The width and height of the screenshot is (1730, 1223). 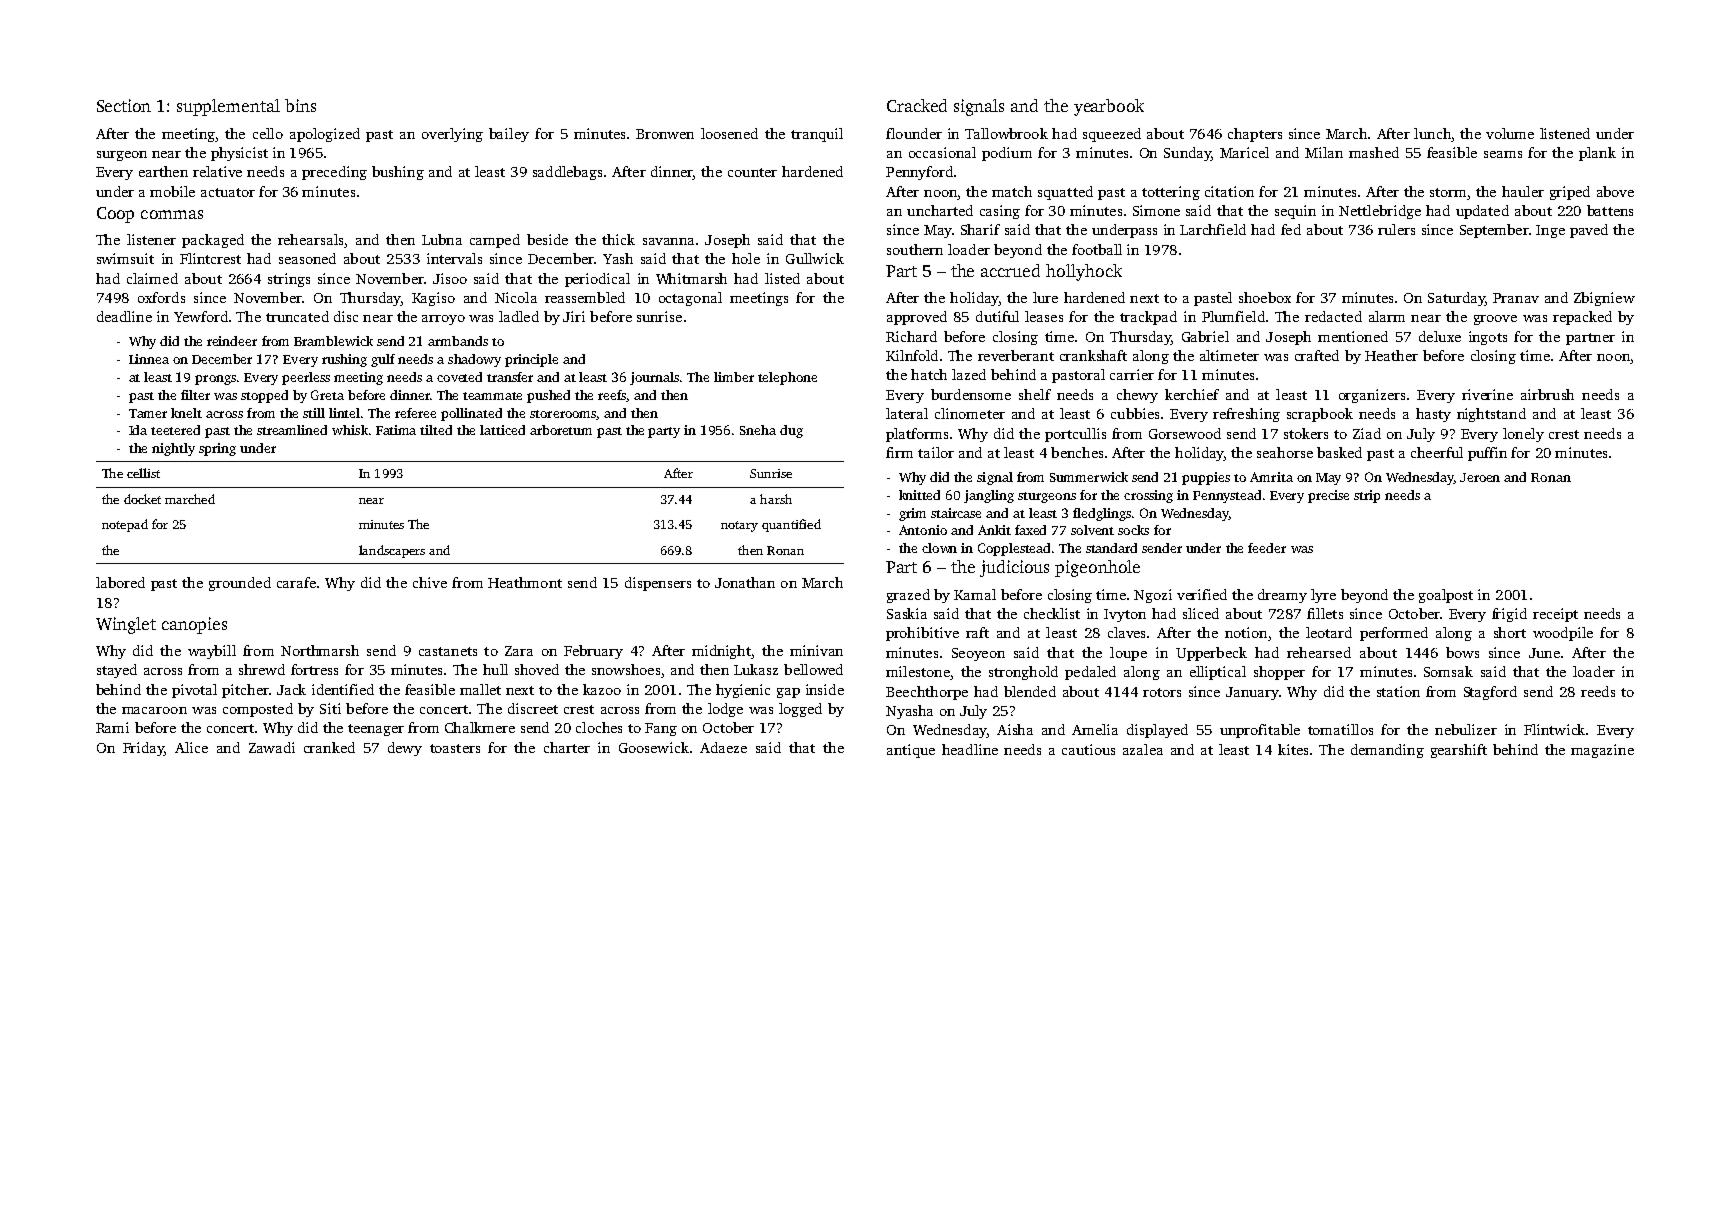 What do you see at coordinates (376, 730) in the screenshot?
I see `teenager` at bounding box center [376, 730].
